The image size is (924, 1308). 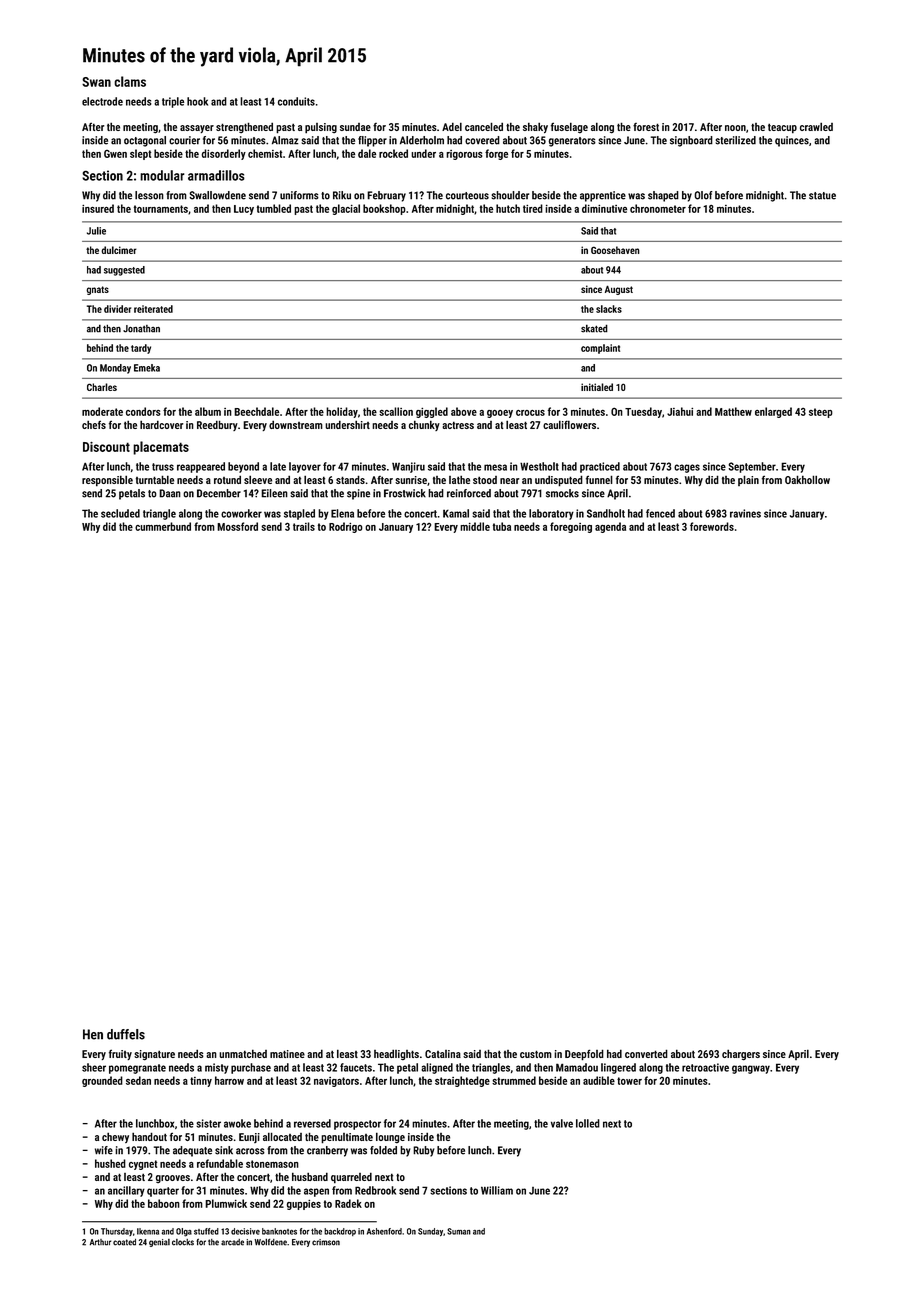 I want to click on converted, so click(x=646, y=1053).
